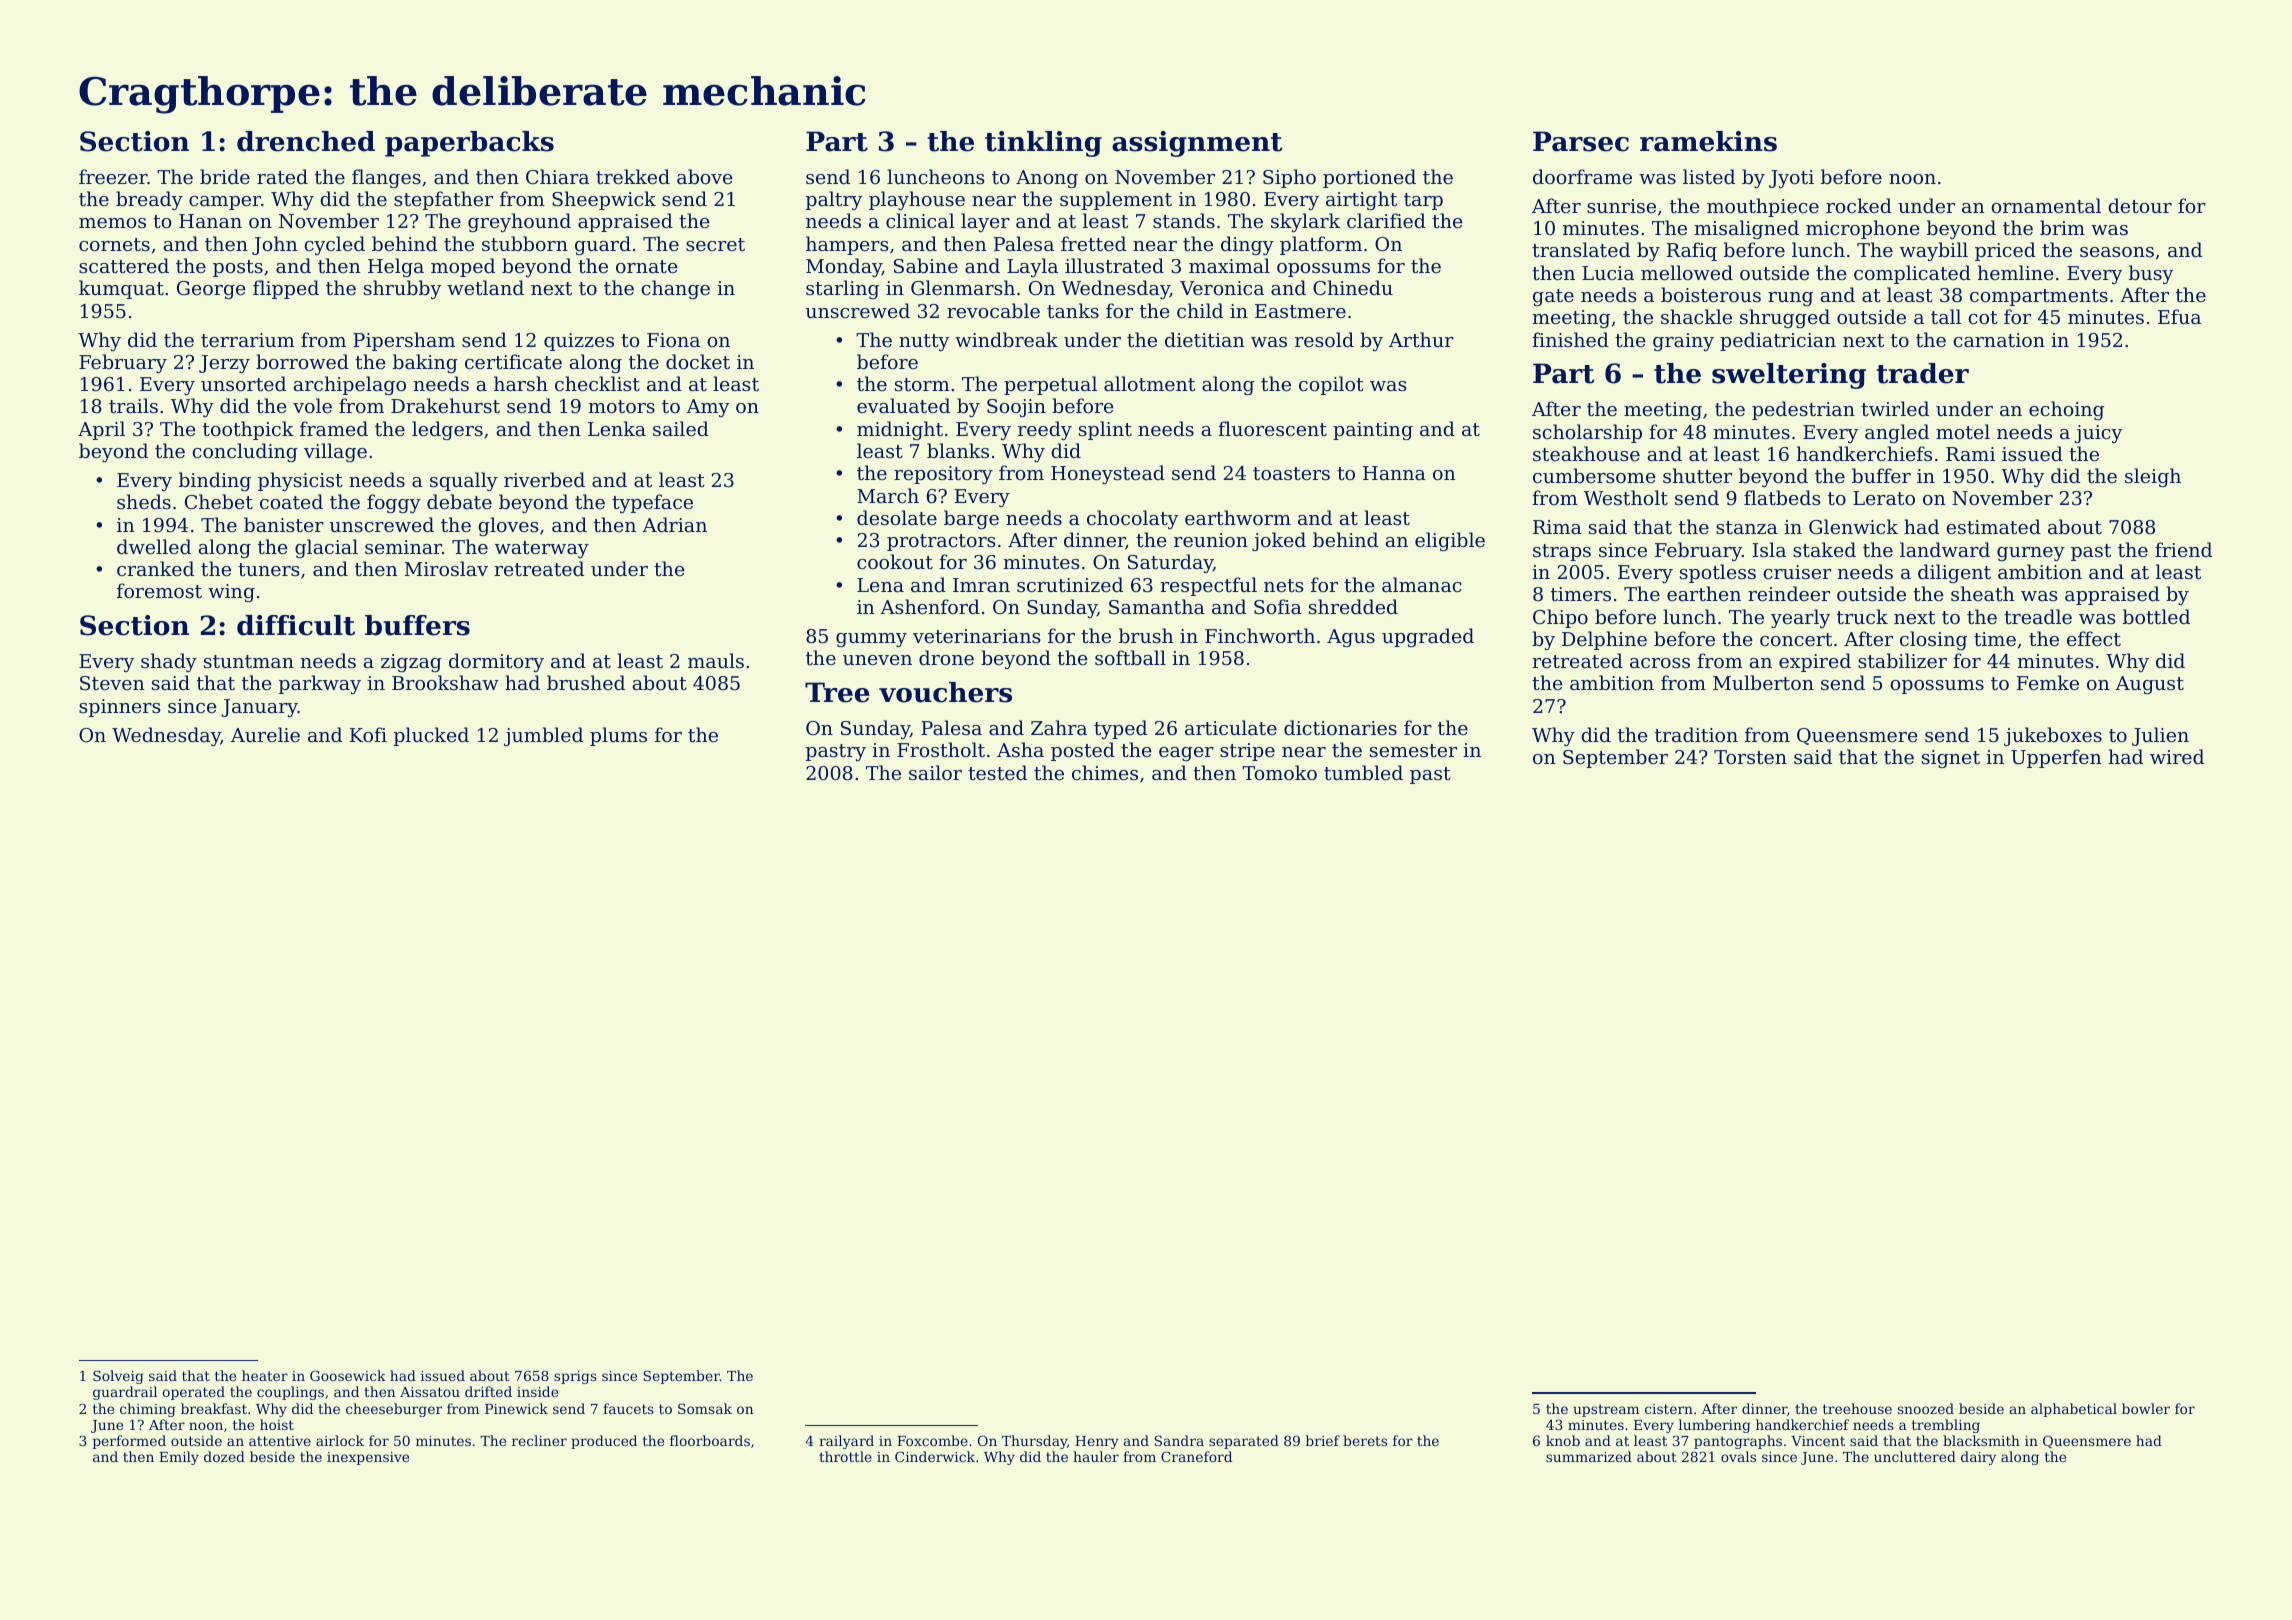 The height and width of the page is (1620, 2292). I want to click on Kofi, so click(368, 734).
